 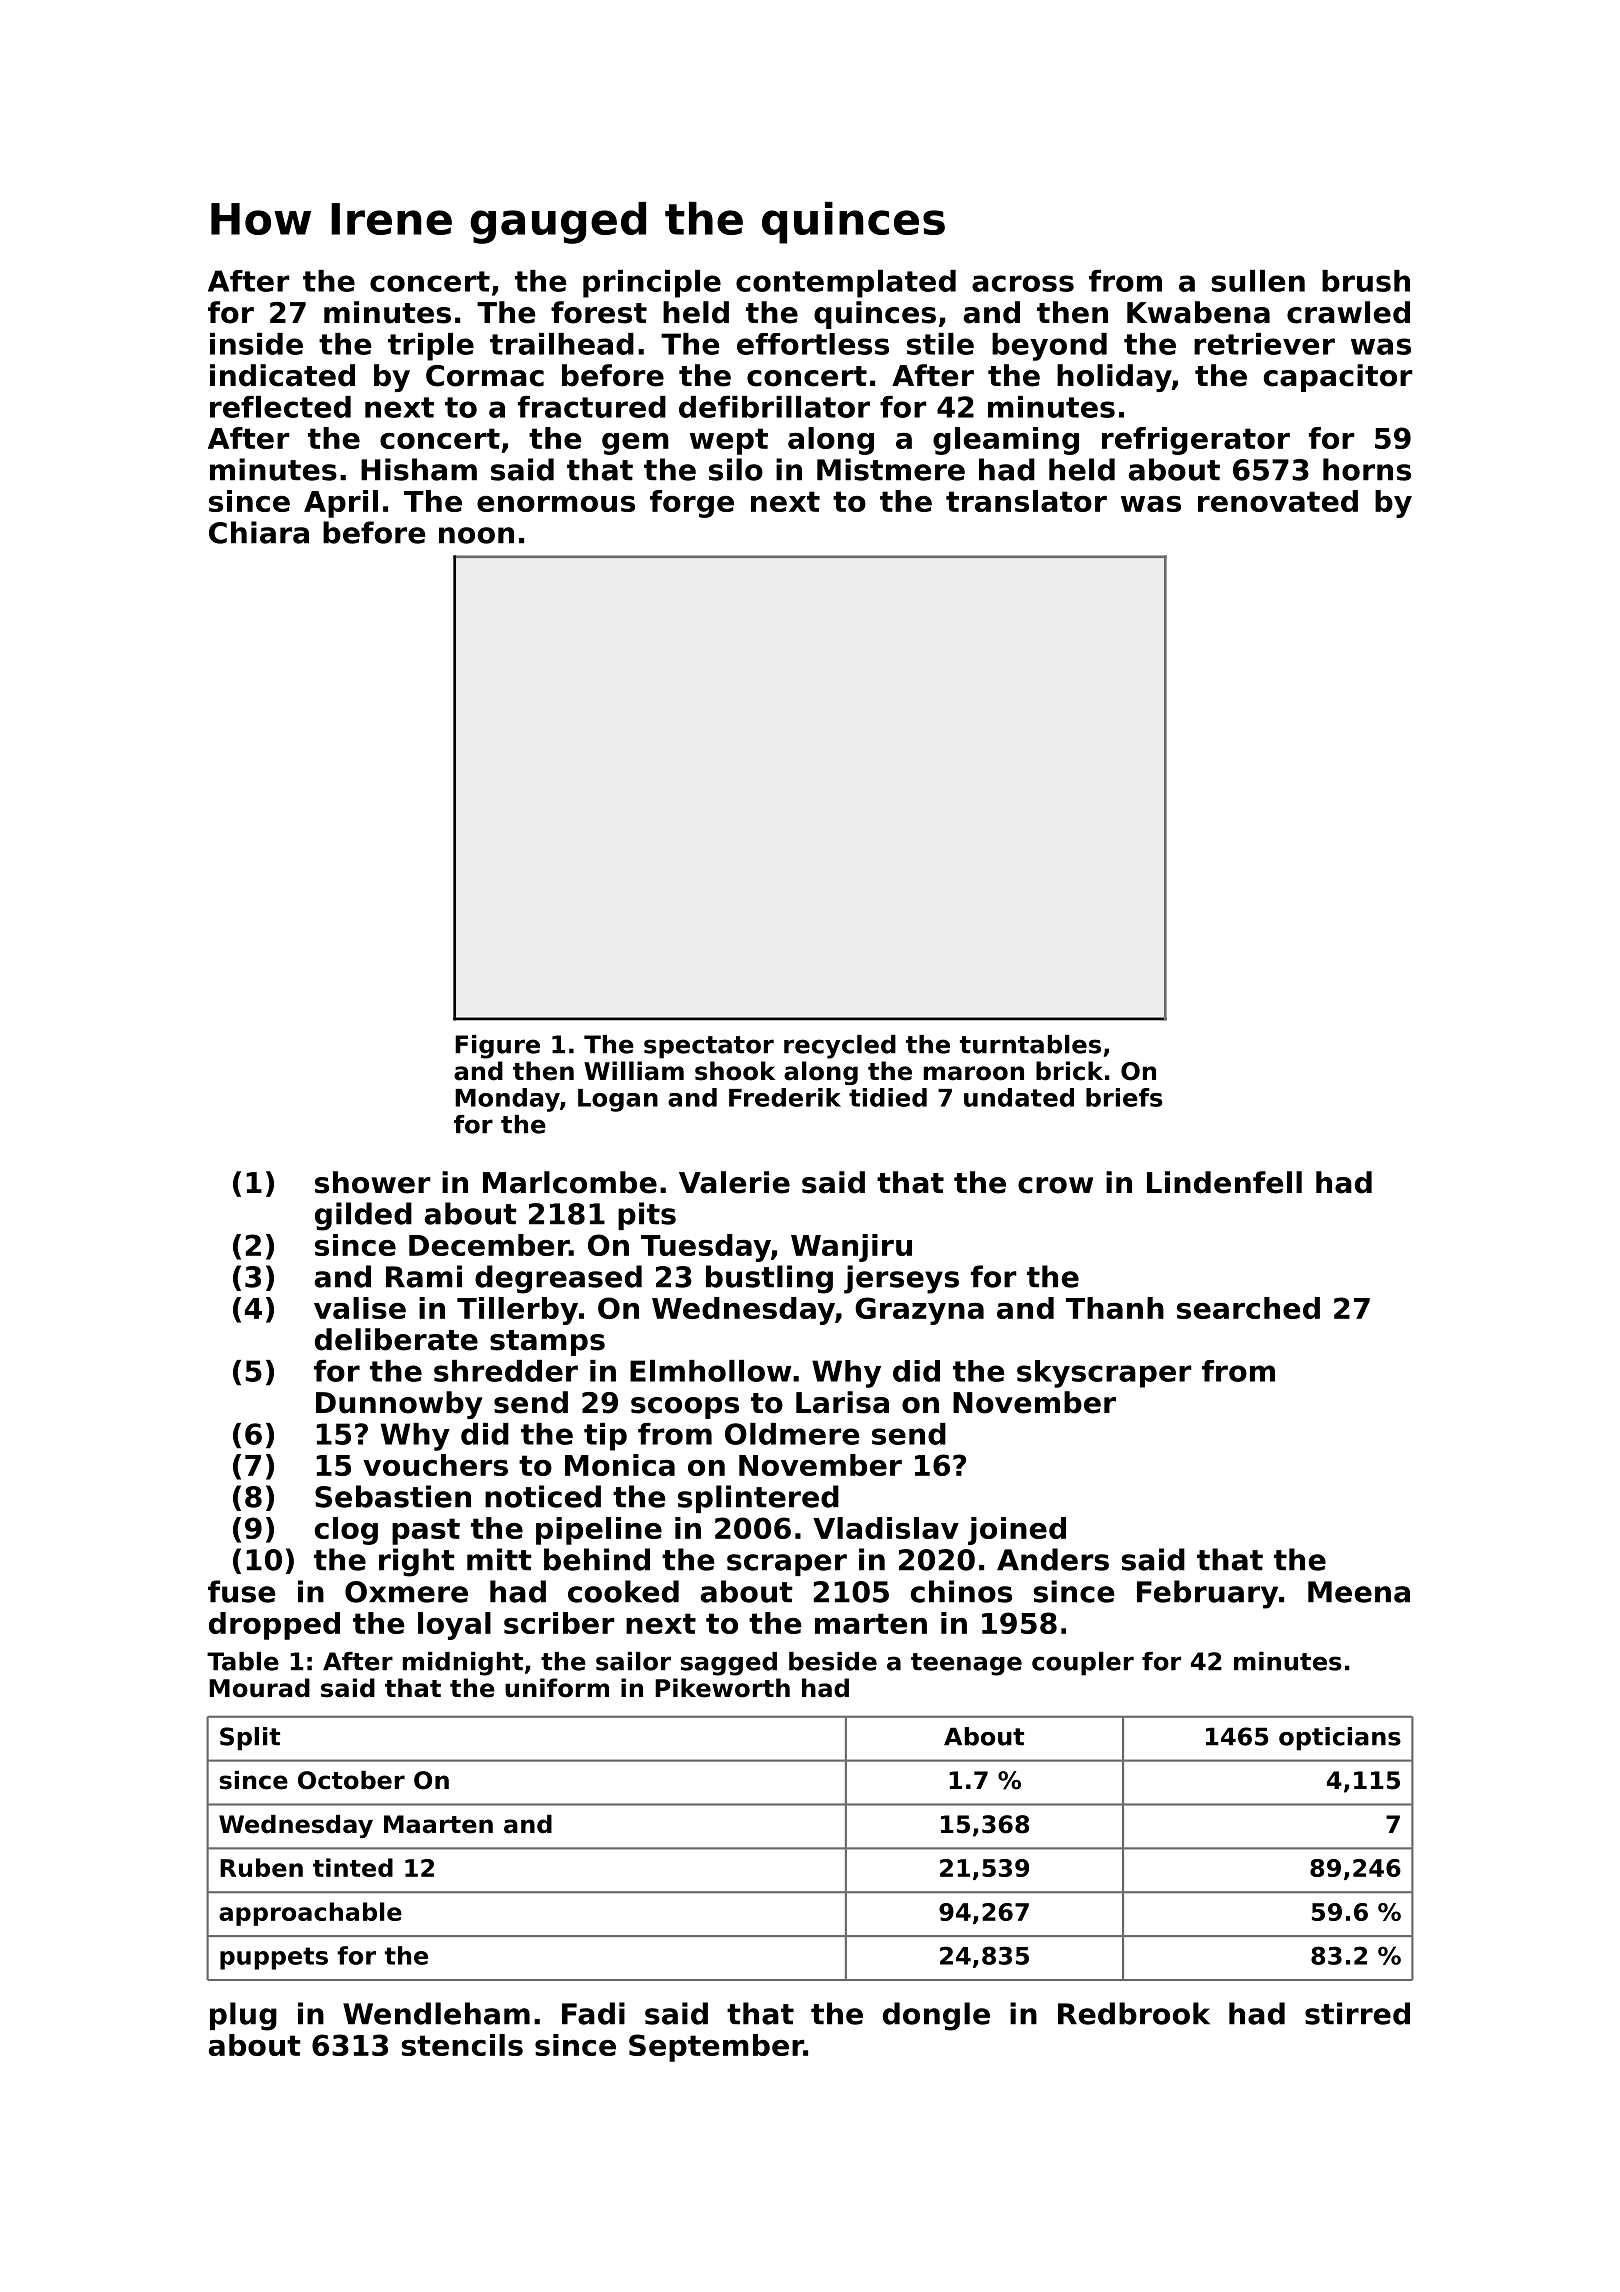 I want to click on Meena, so click(x=1359, y=1592).
